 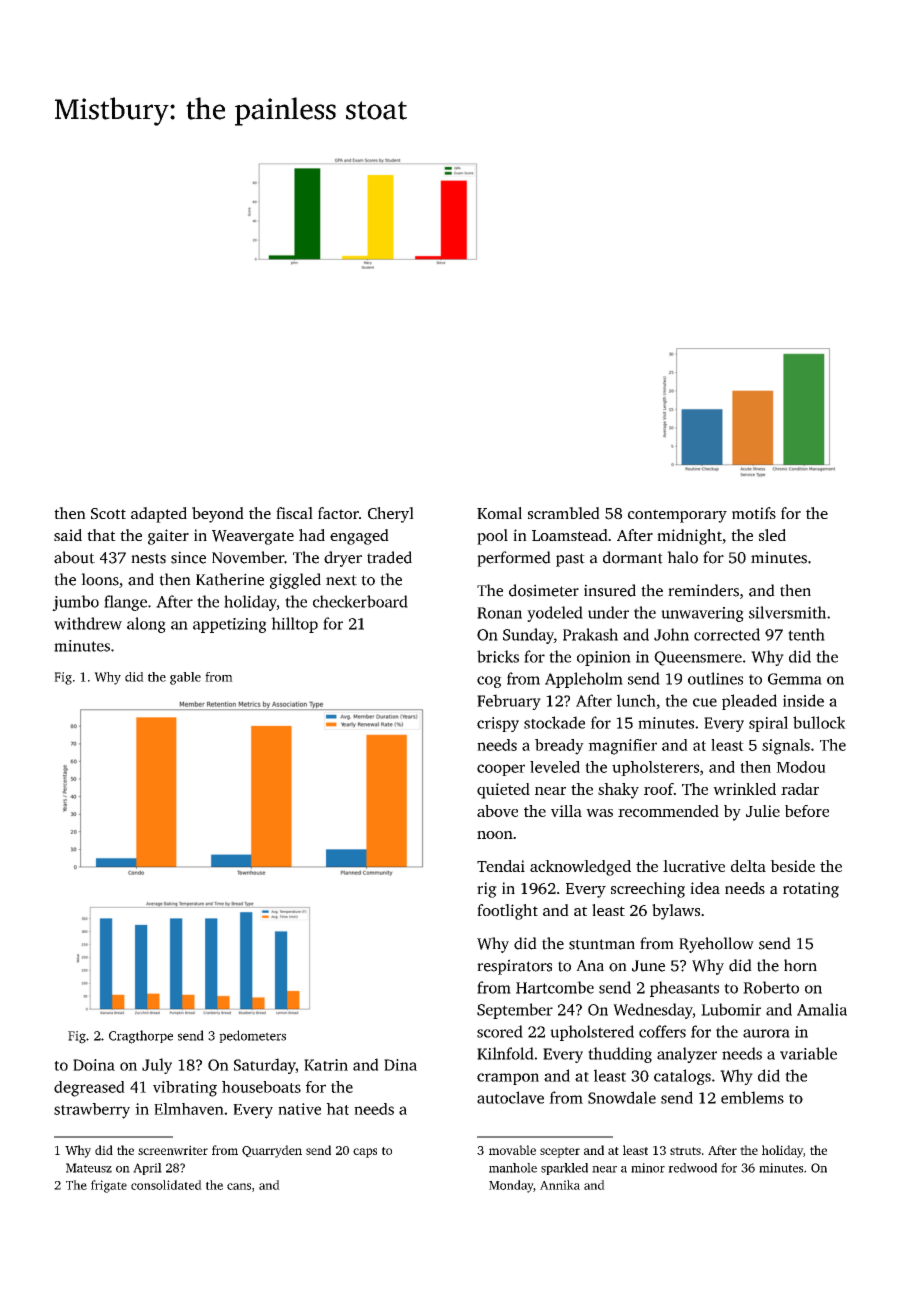 I want to click on checkerboard, so click(x=360, y=601).
